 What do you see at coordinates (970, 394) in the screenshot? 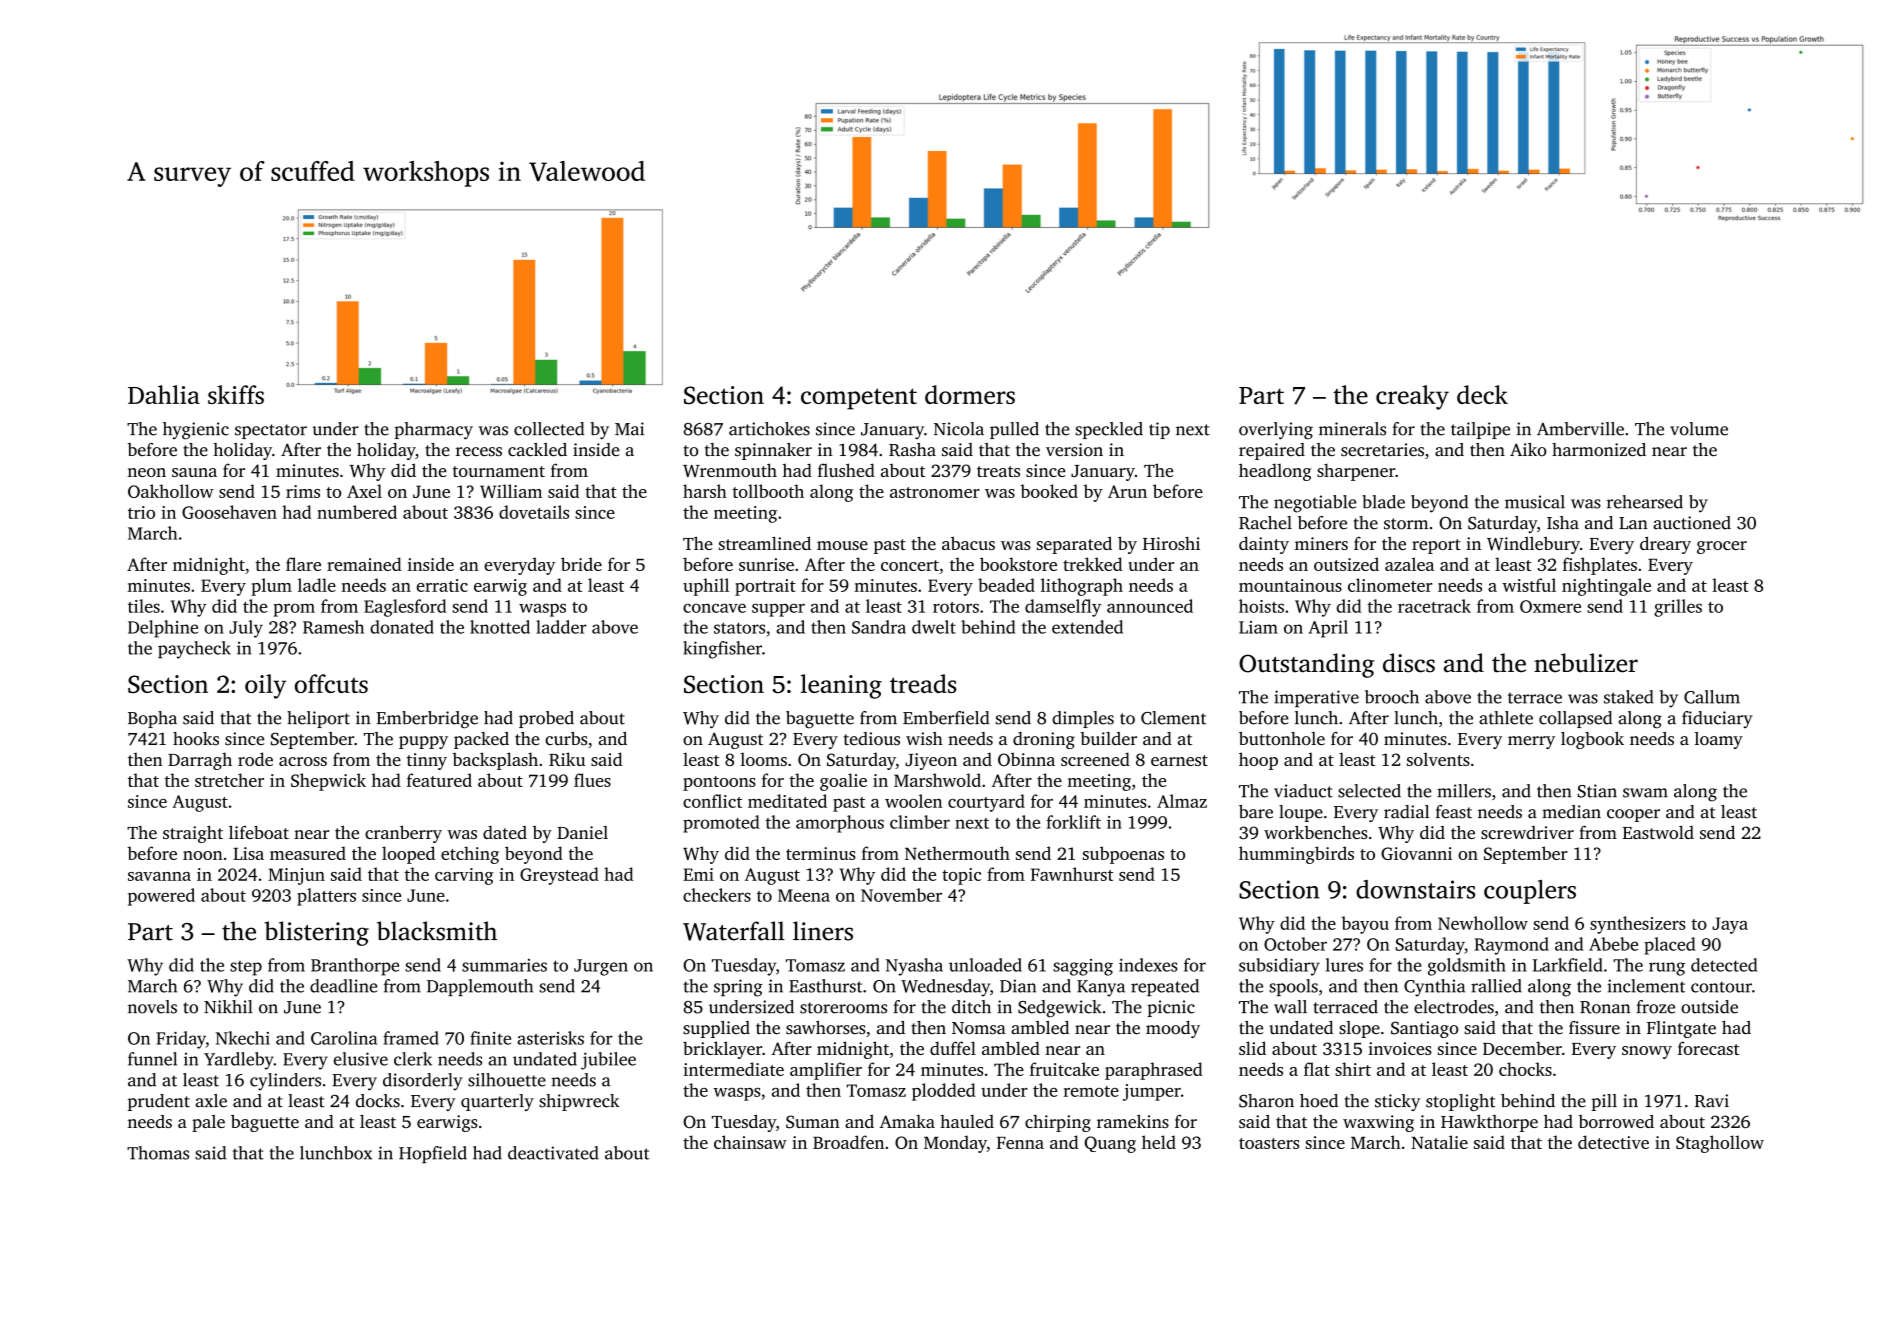
I see `dormers` at bounding box center [970, 394].
